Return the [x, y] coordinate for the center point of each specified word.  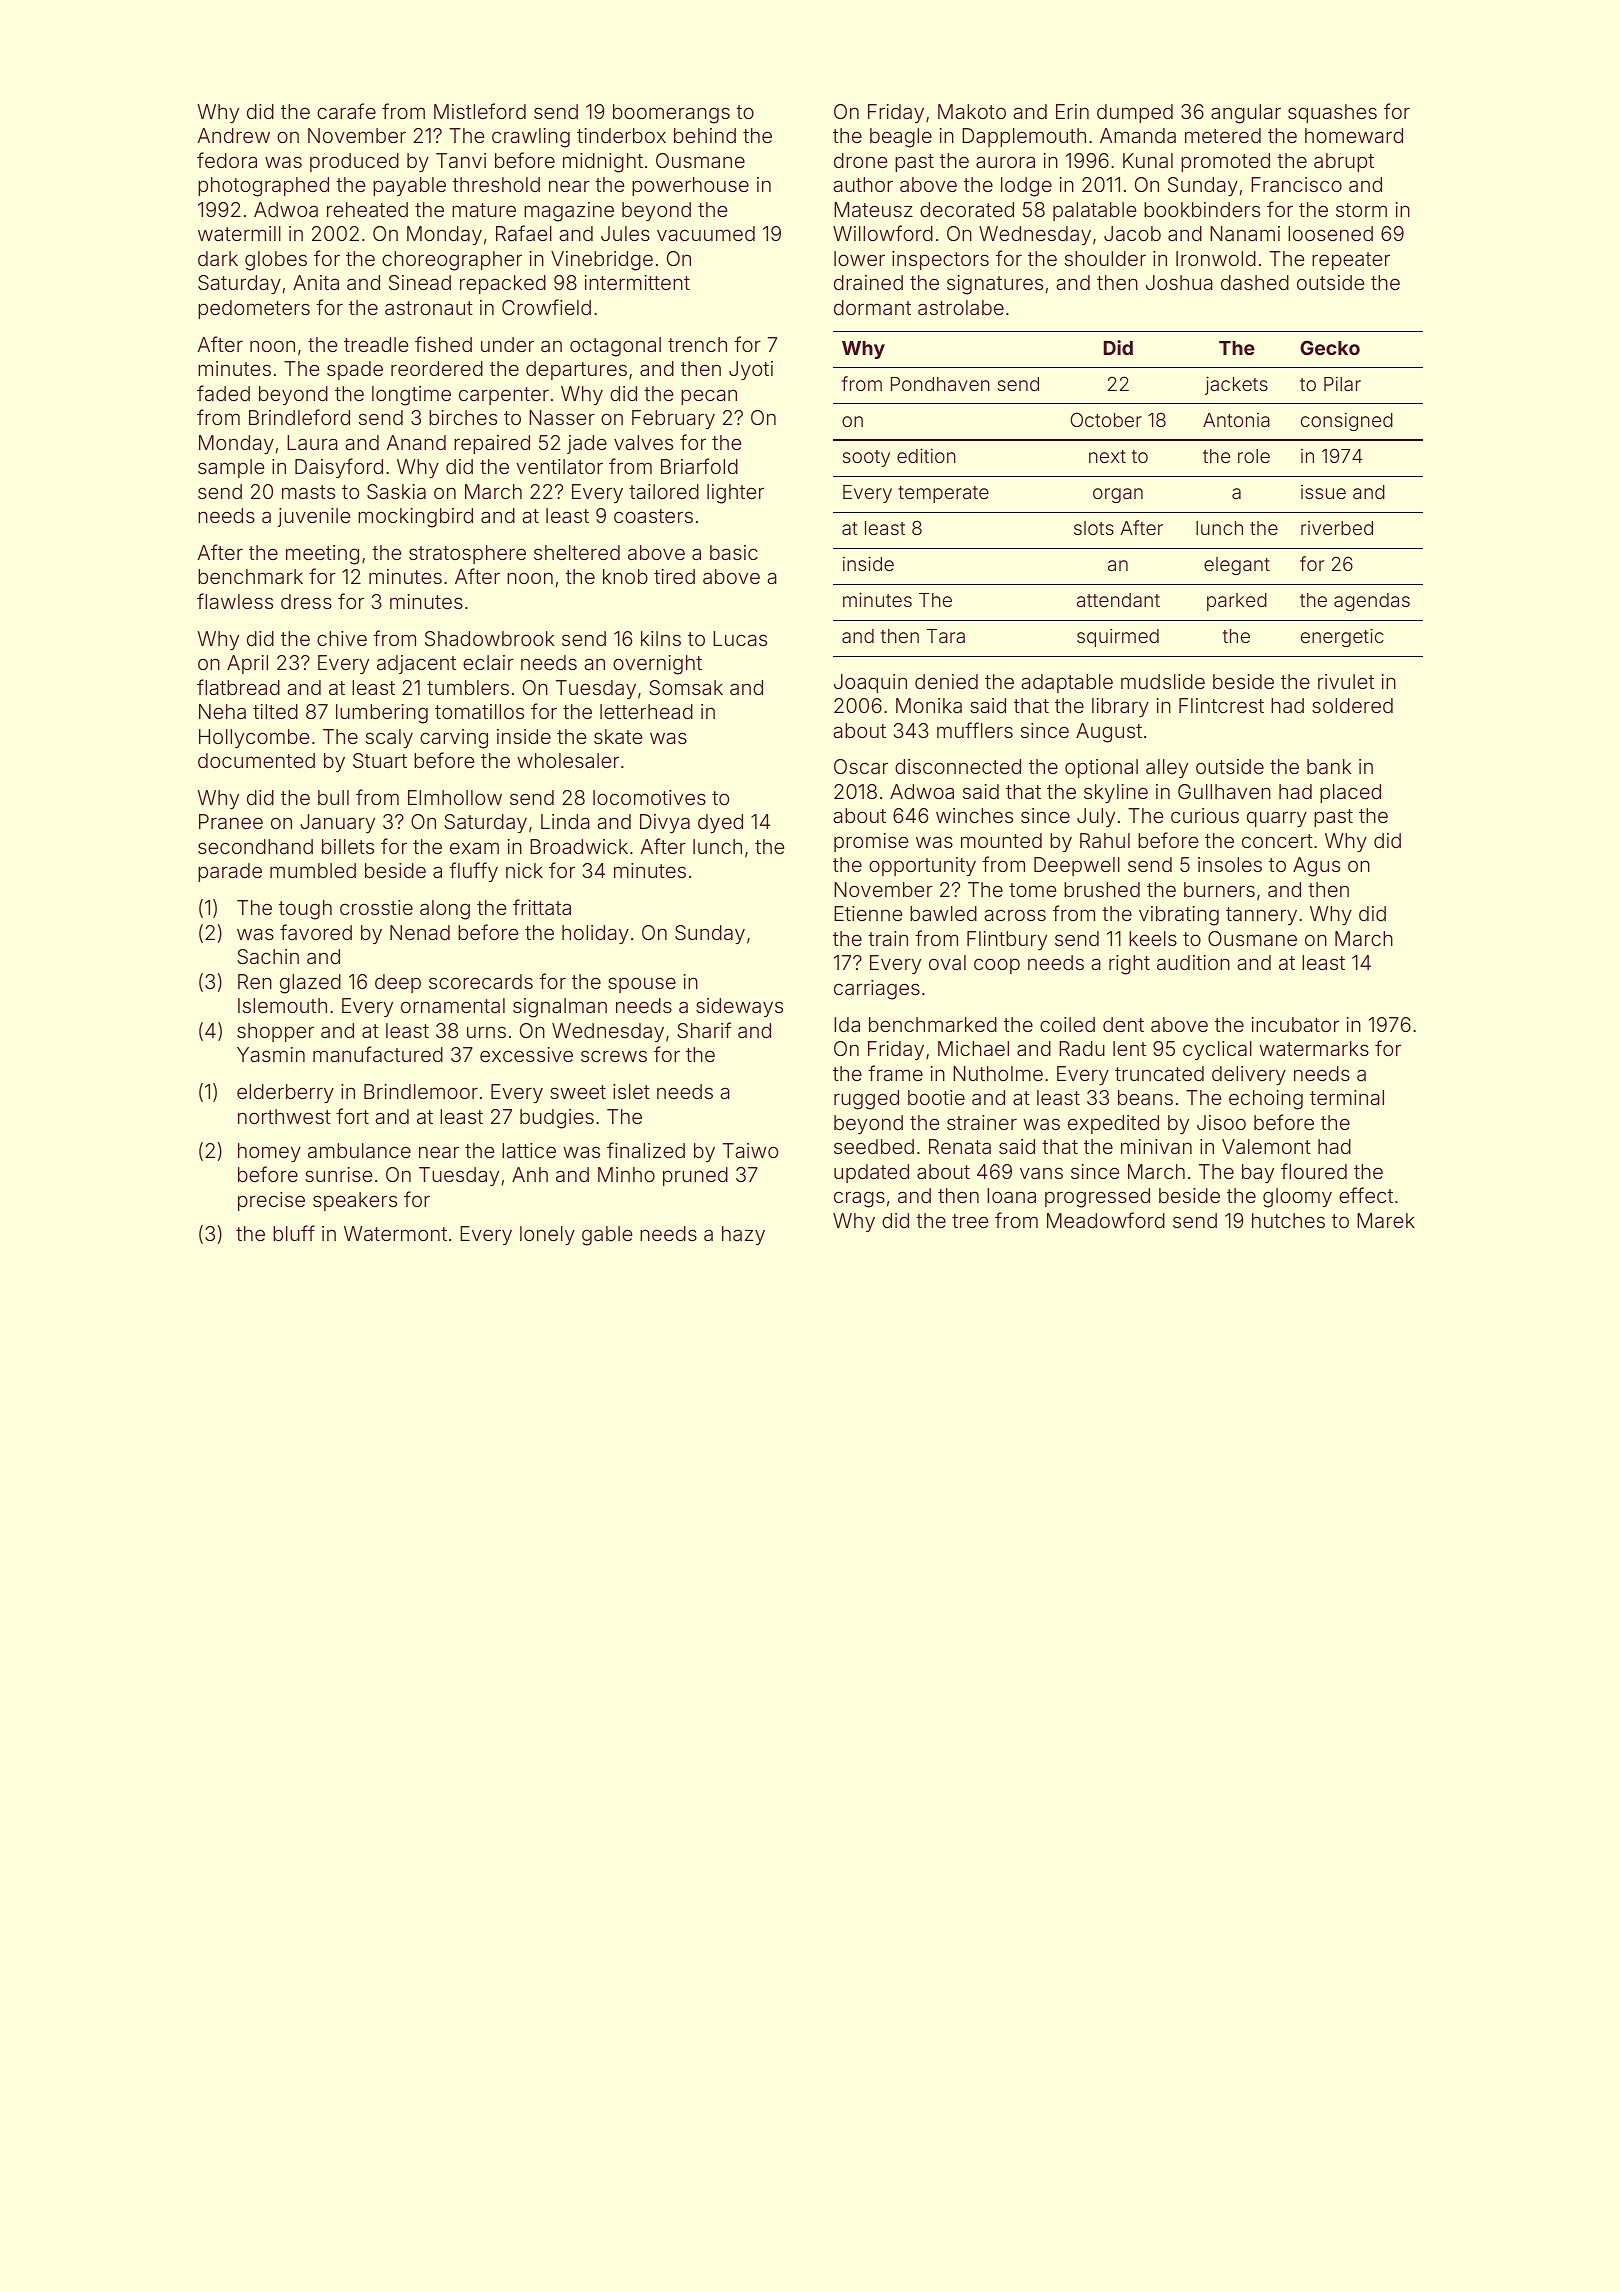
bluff [294, 1233]
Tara [946, 636]
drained [868, 282]
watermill [239, 233]
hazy [743, 1235]
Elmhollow [455, 797]
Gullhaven [1224, 791]
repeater [1351, 261]
